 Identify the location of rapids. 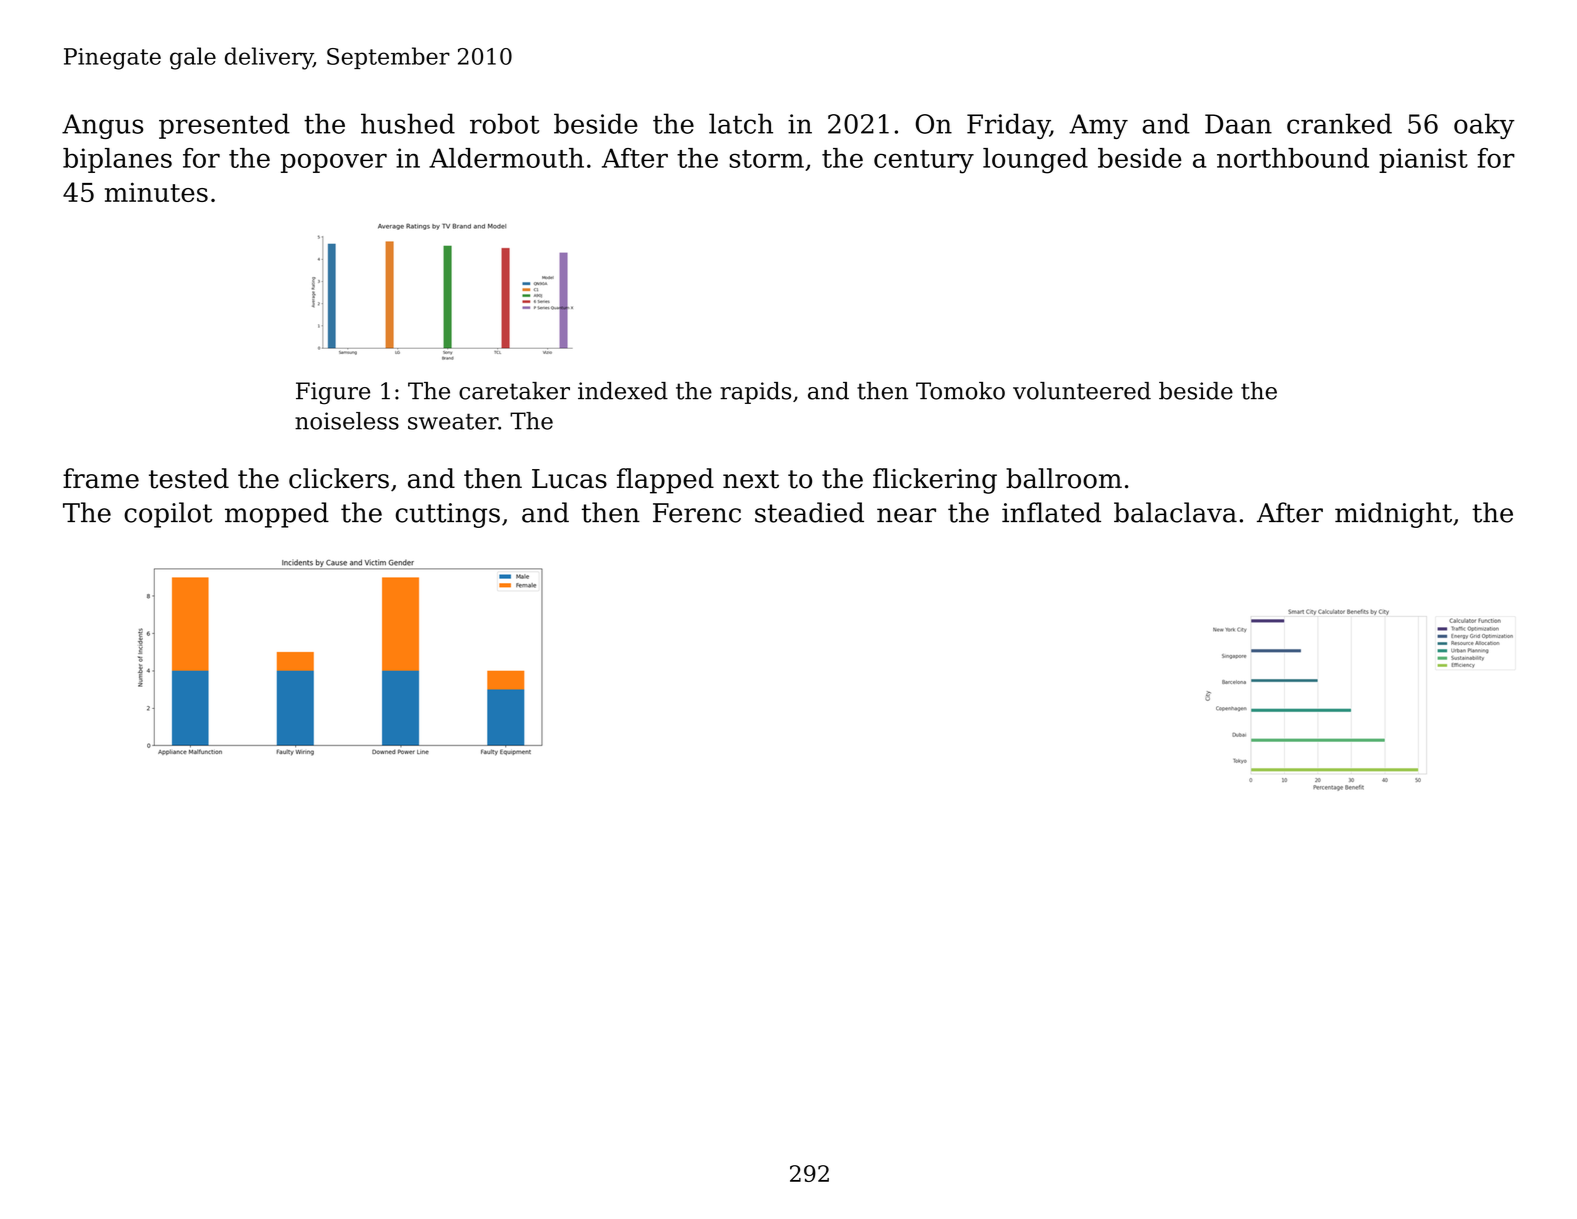
(755, 393).
